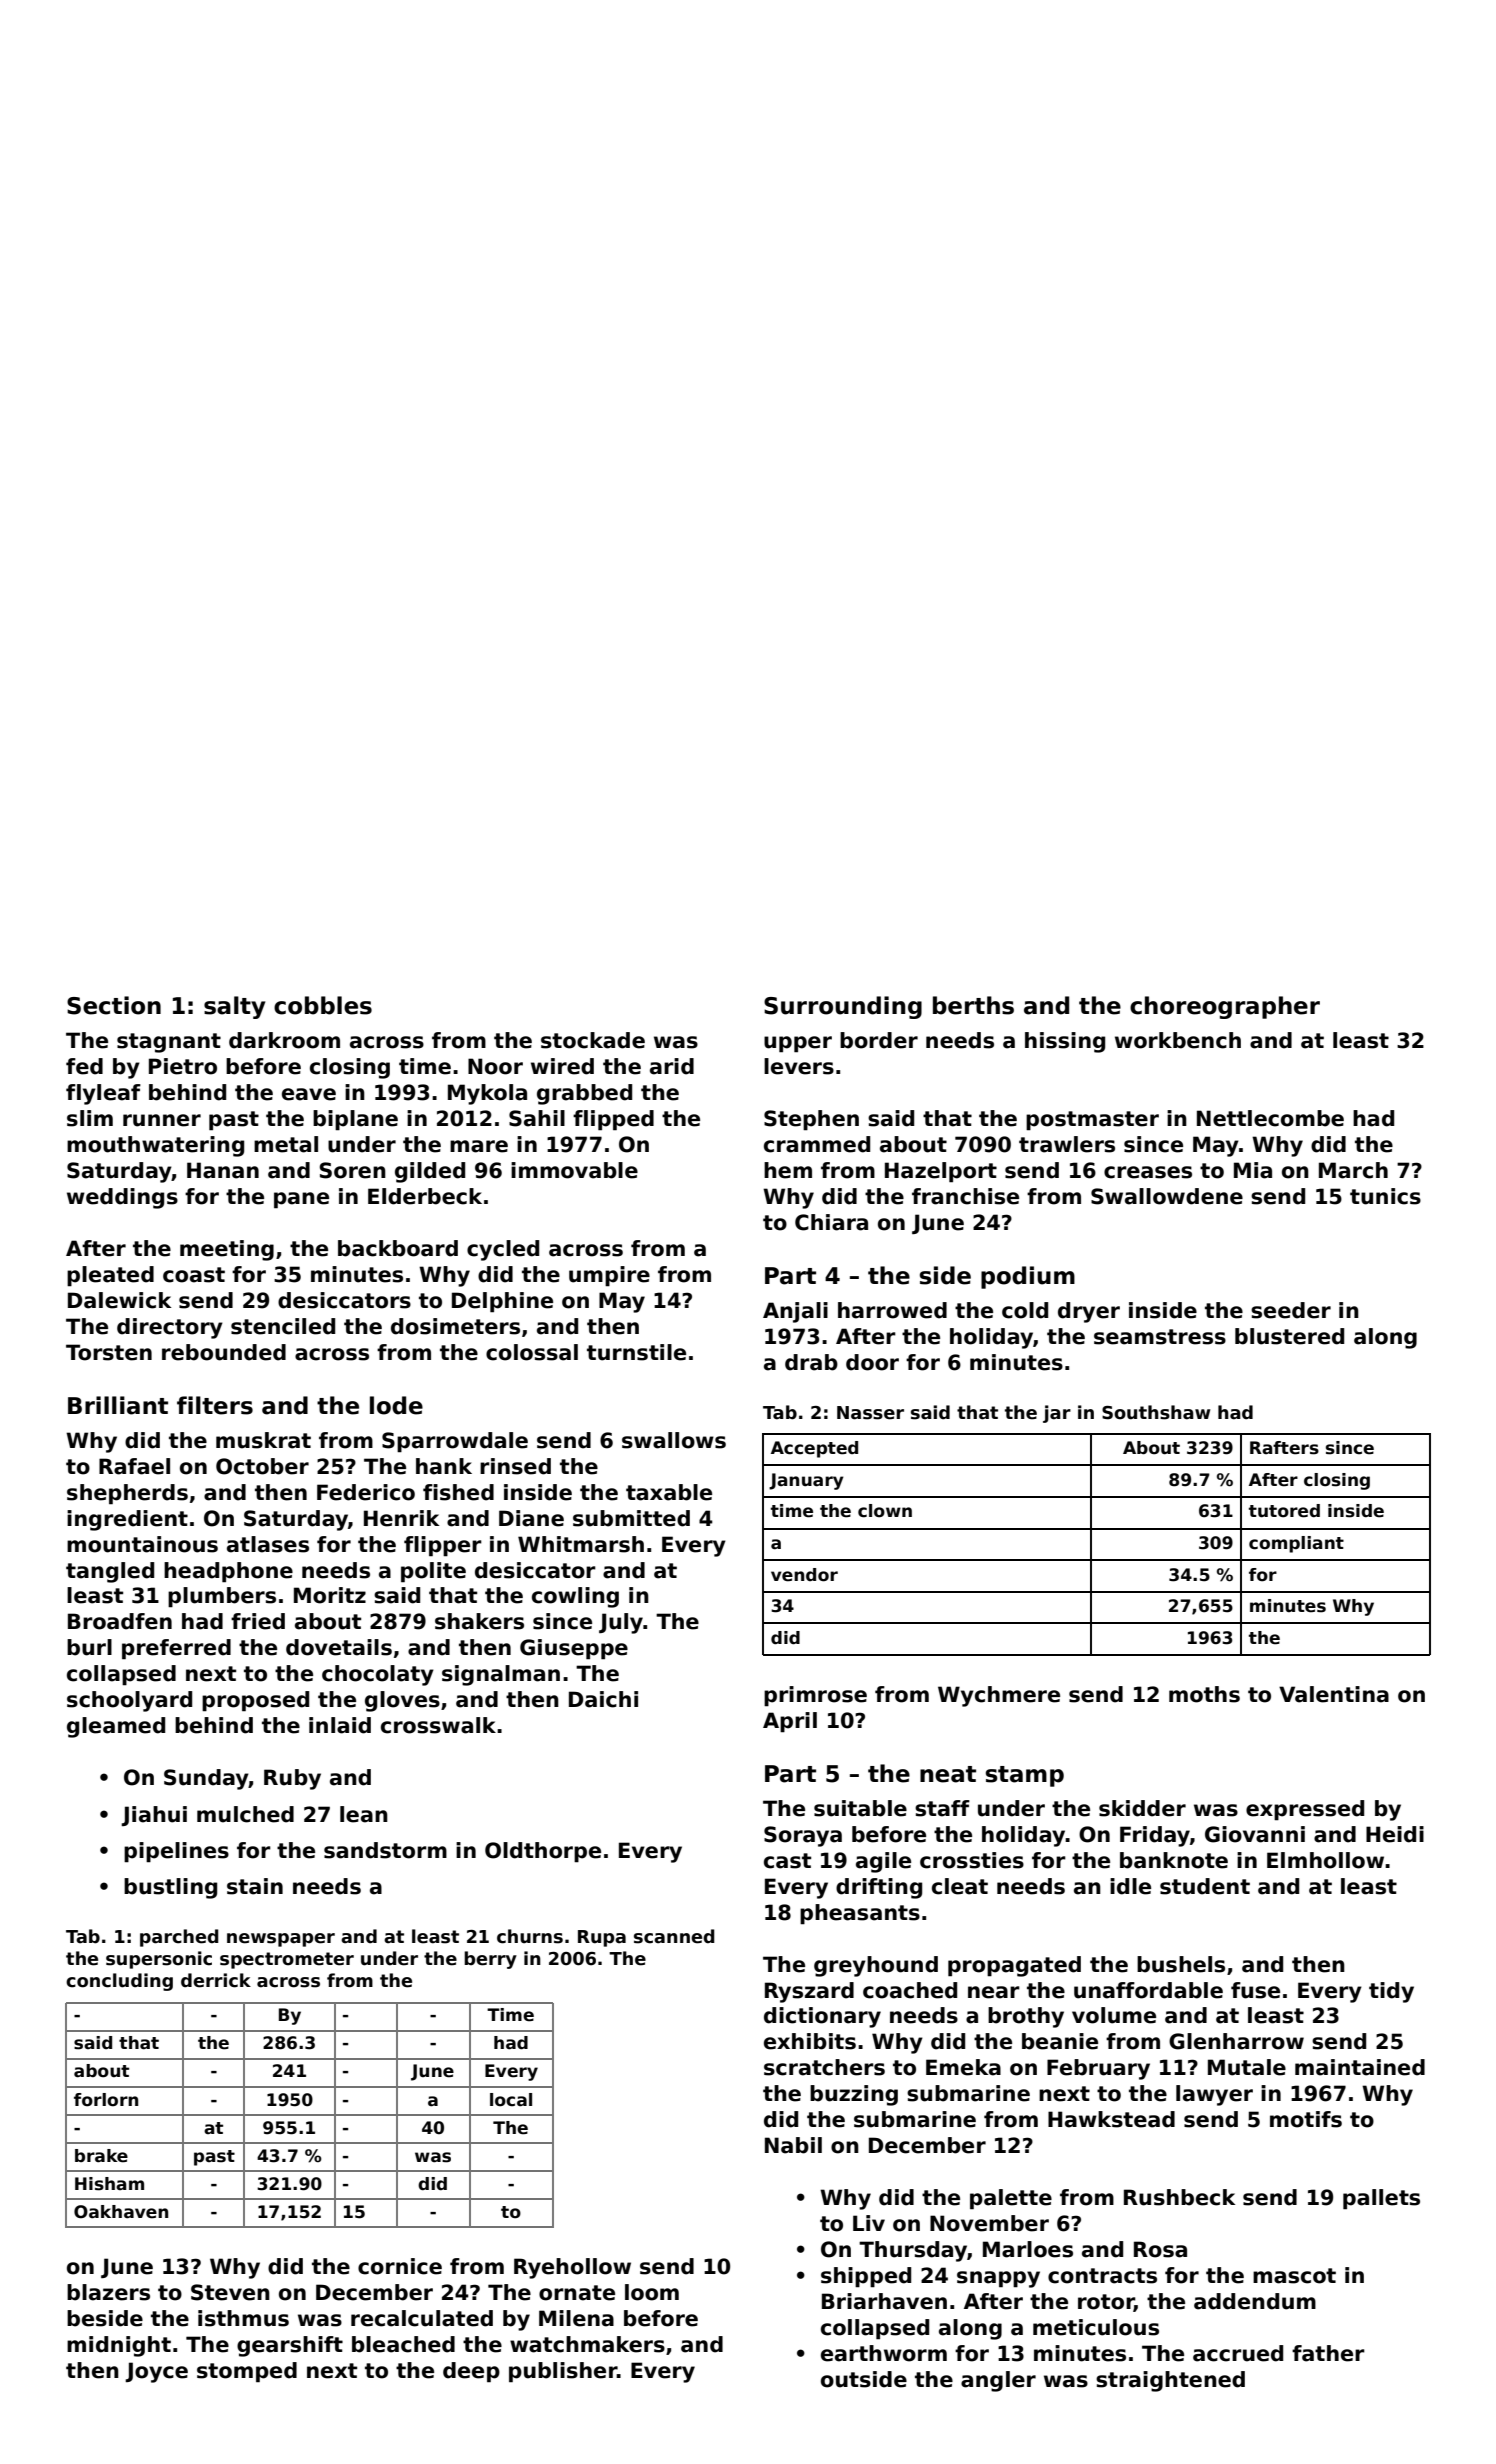  What do you see at coordinates (652, 2292) in the document?
I see `loom` at bounding box center [652, 2292].
